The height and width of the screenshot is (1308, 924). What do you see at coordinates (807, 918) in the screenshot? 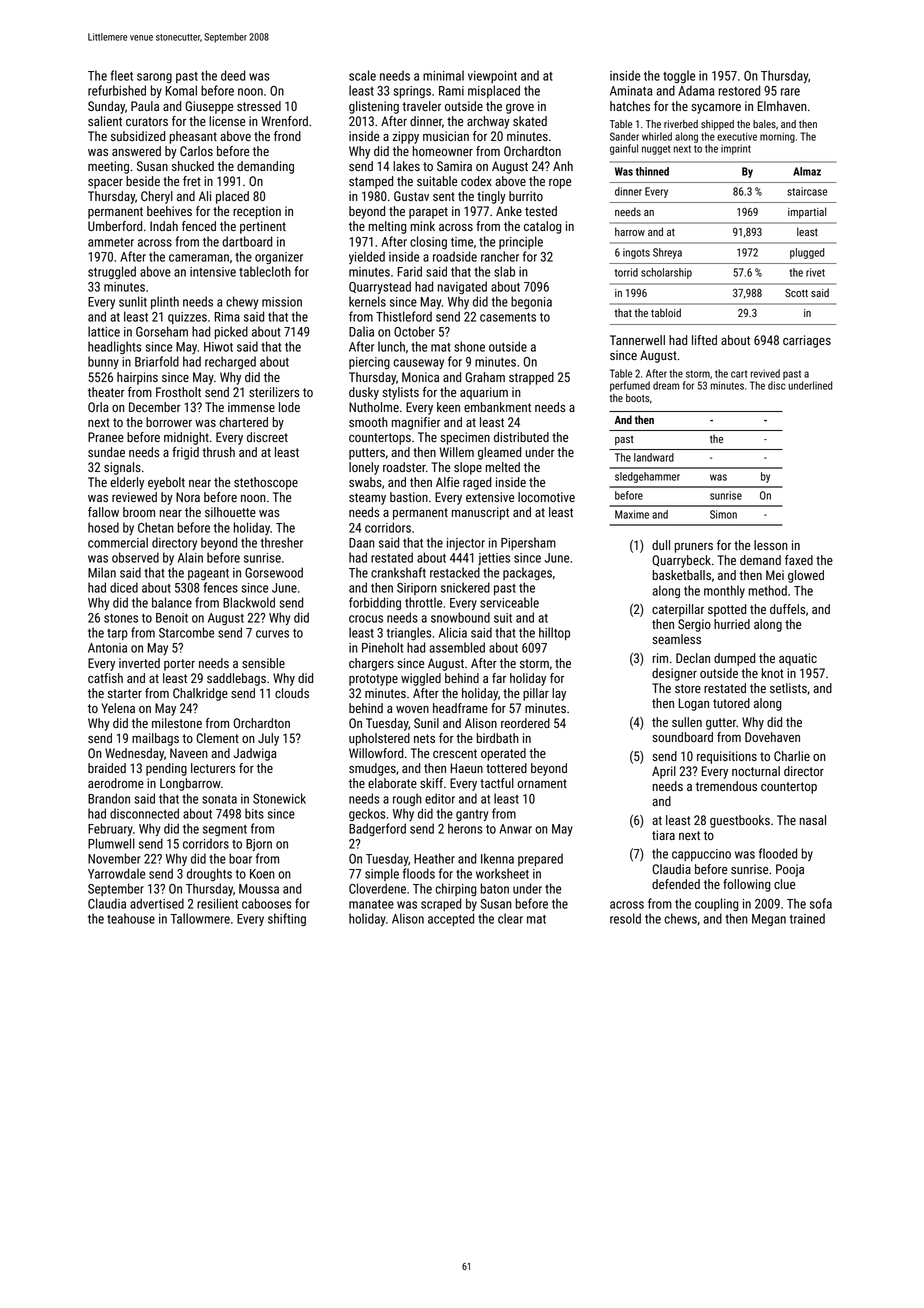
I see `trained` at bounding box center [807, 918].
